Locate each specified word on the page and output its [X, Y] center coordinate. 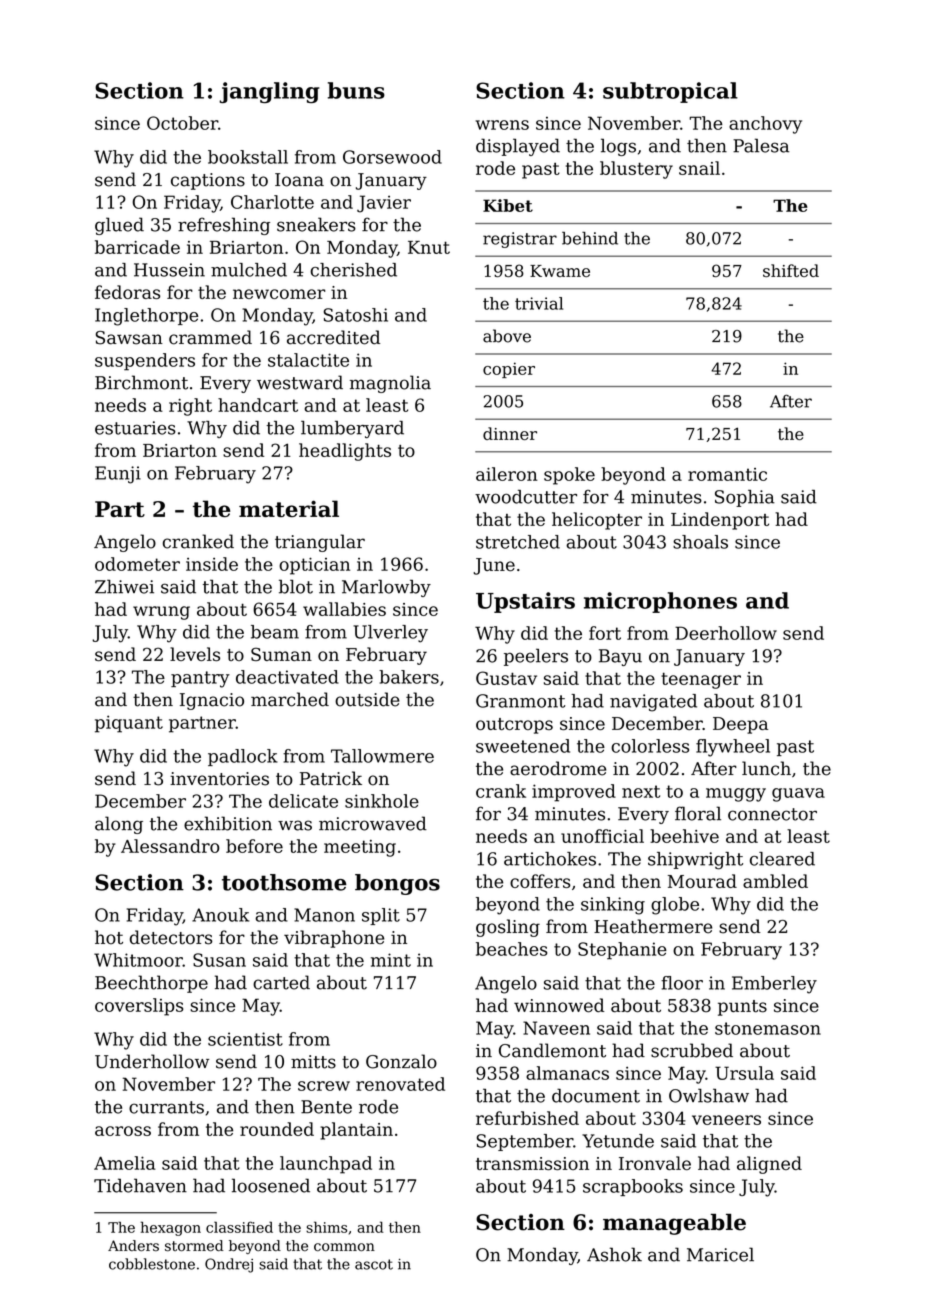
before [254, 846]
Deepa [740, 725]
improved [574, 793]
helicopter [597, 521]
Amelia [125, 1163]
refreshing [224, 226]
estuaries [135, 428]
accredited [333, 337]
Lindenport [720, 521]
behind [590, 238]
